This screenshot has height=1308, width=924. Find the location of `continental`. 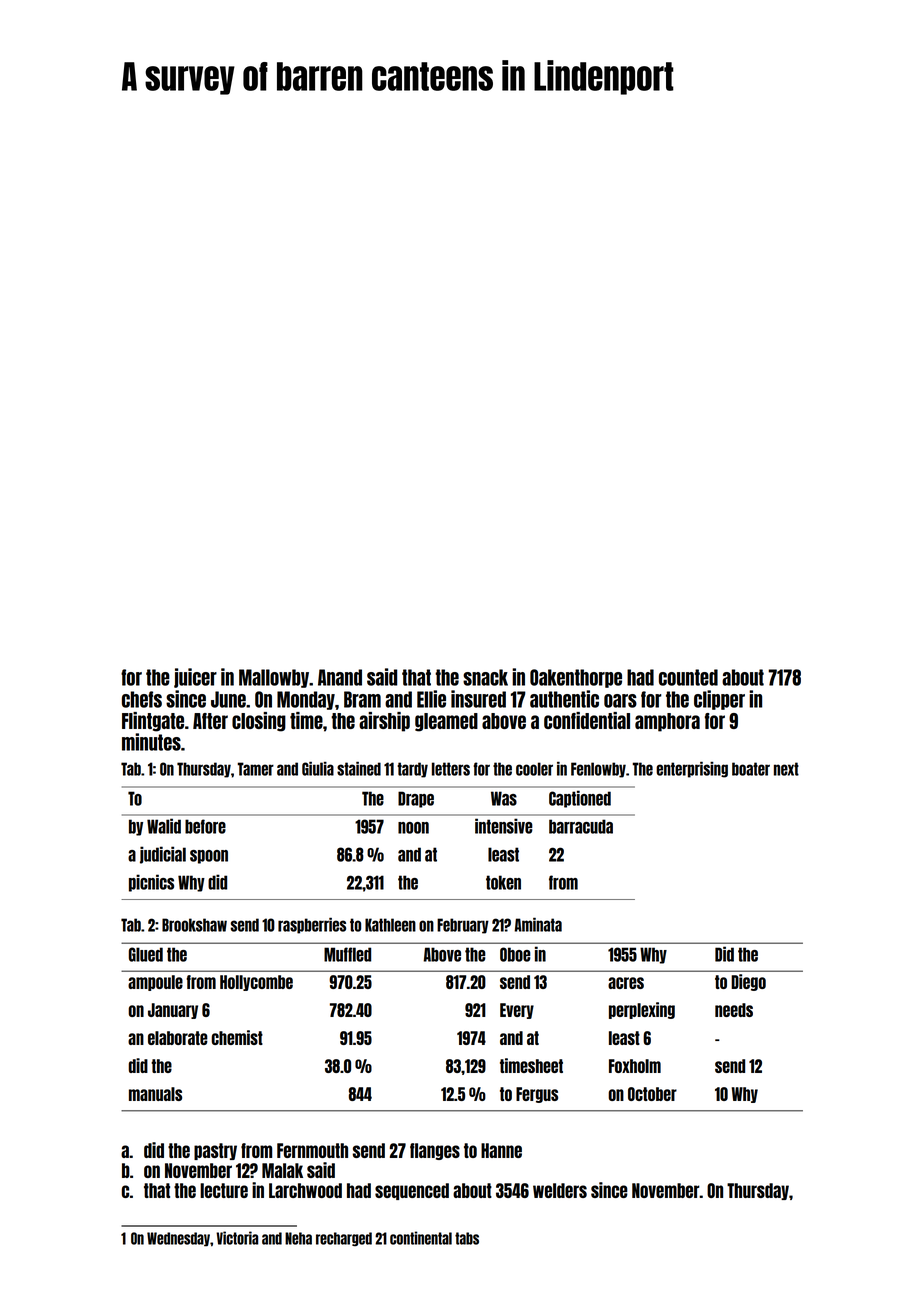

continental is located at coordinates (421, 1238).
